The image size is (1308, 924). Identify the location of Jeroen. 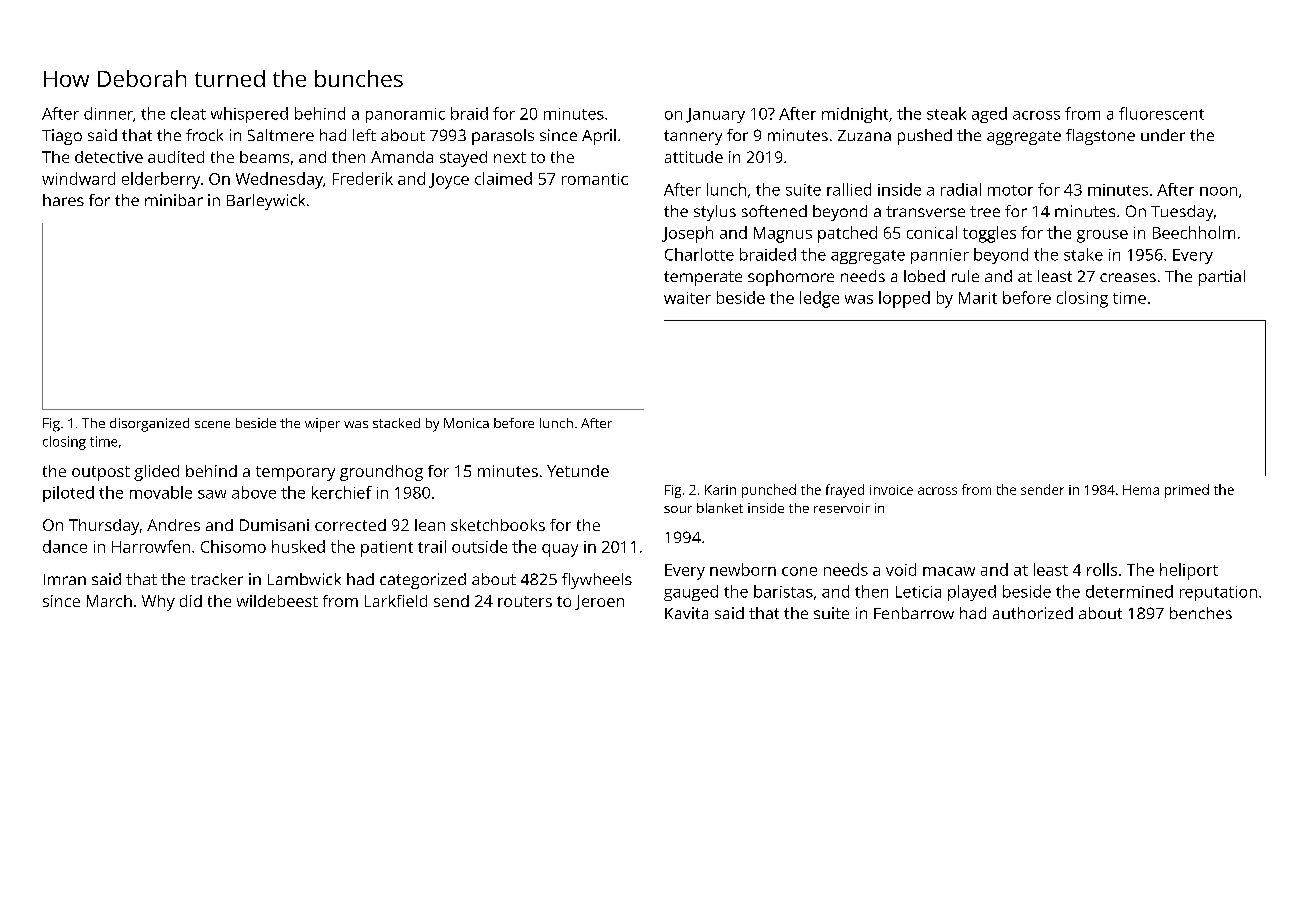
(599, 602).
